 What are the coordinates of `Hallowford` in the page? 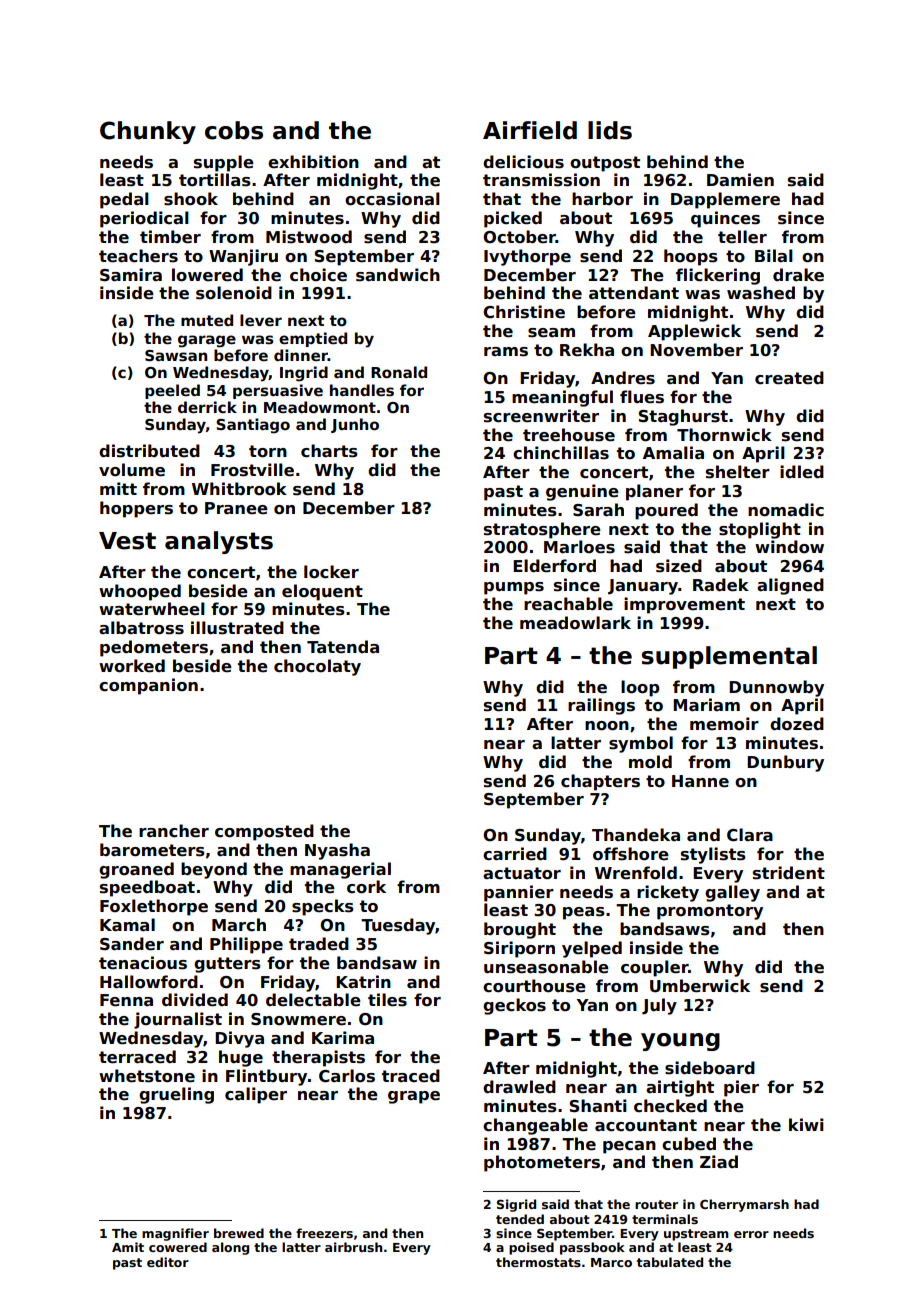 It's located at (149, 982).
